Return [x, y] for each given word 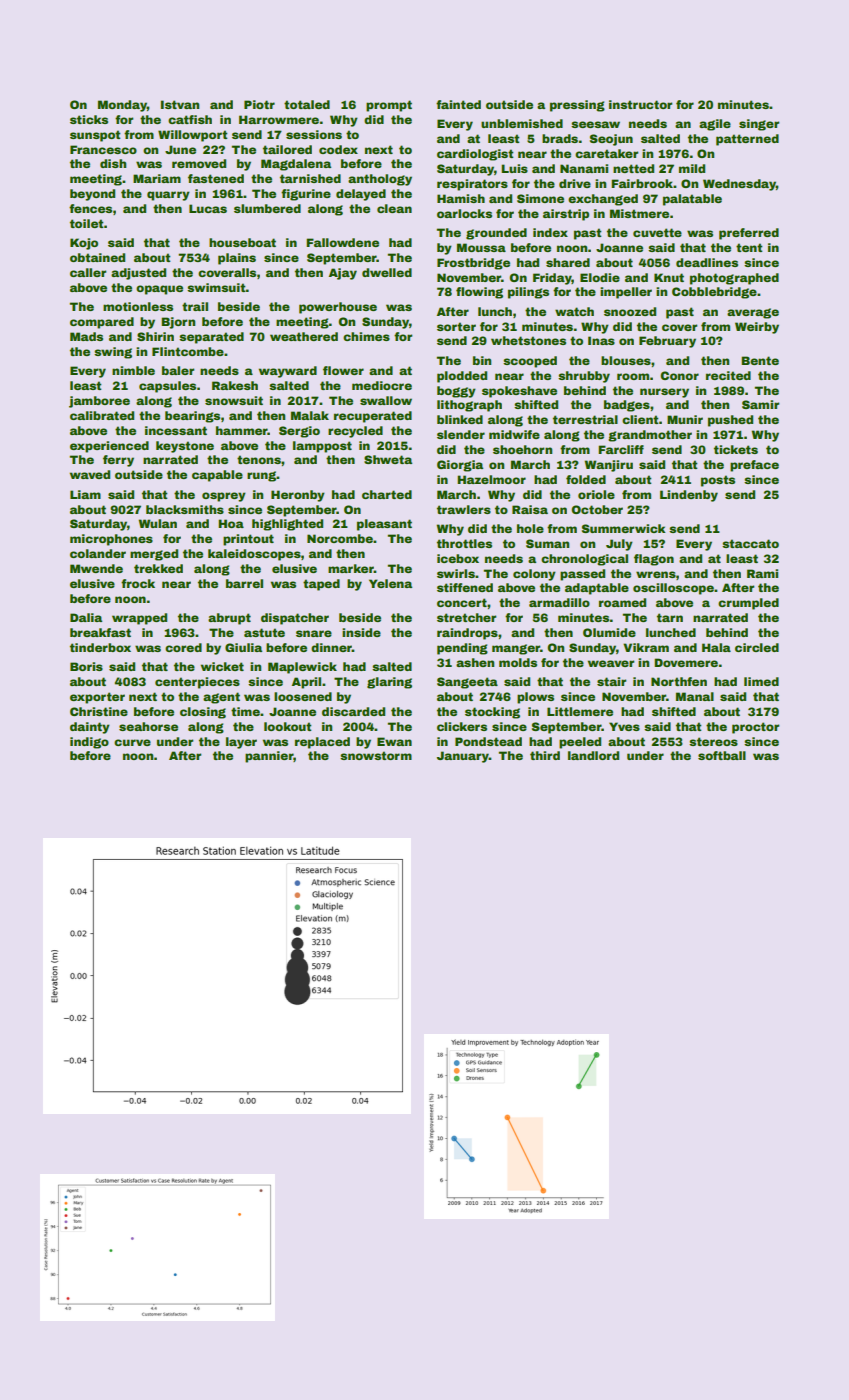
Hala [716, 647]
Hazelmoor [491, 479]
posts [718, 481]
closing [203, 713]
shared [568, 262]
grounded [496, 234]
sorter [456, 326]
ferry [118, 461]
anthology [380, 180]
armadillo [559, 602]
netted [633, 168]
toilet [87, 223]
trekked [158, 568]
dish [113, 163]
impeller [626, 293]
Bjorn [178, 323]
